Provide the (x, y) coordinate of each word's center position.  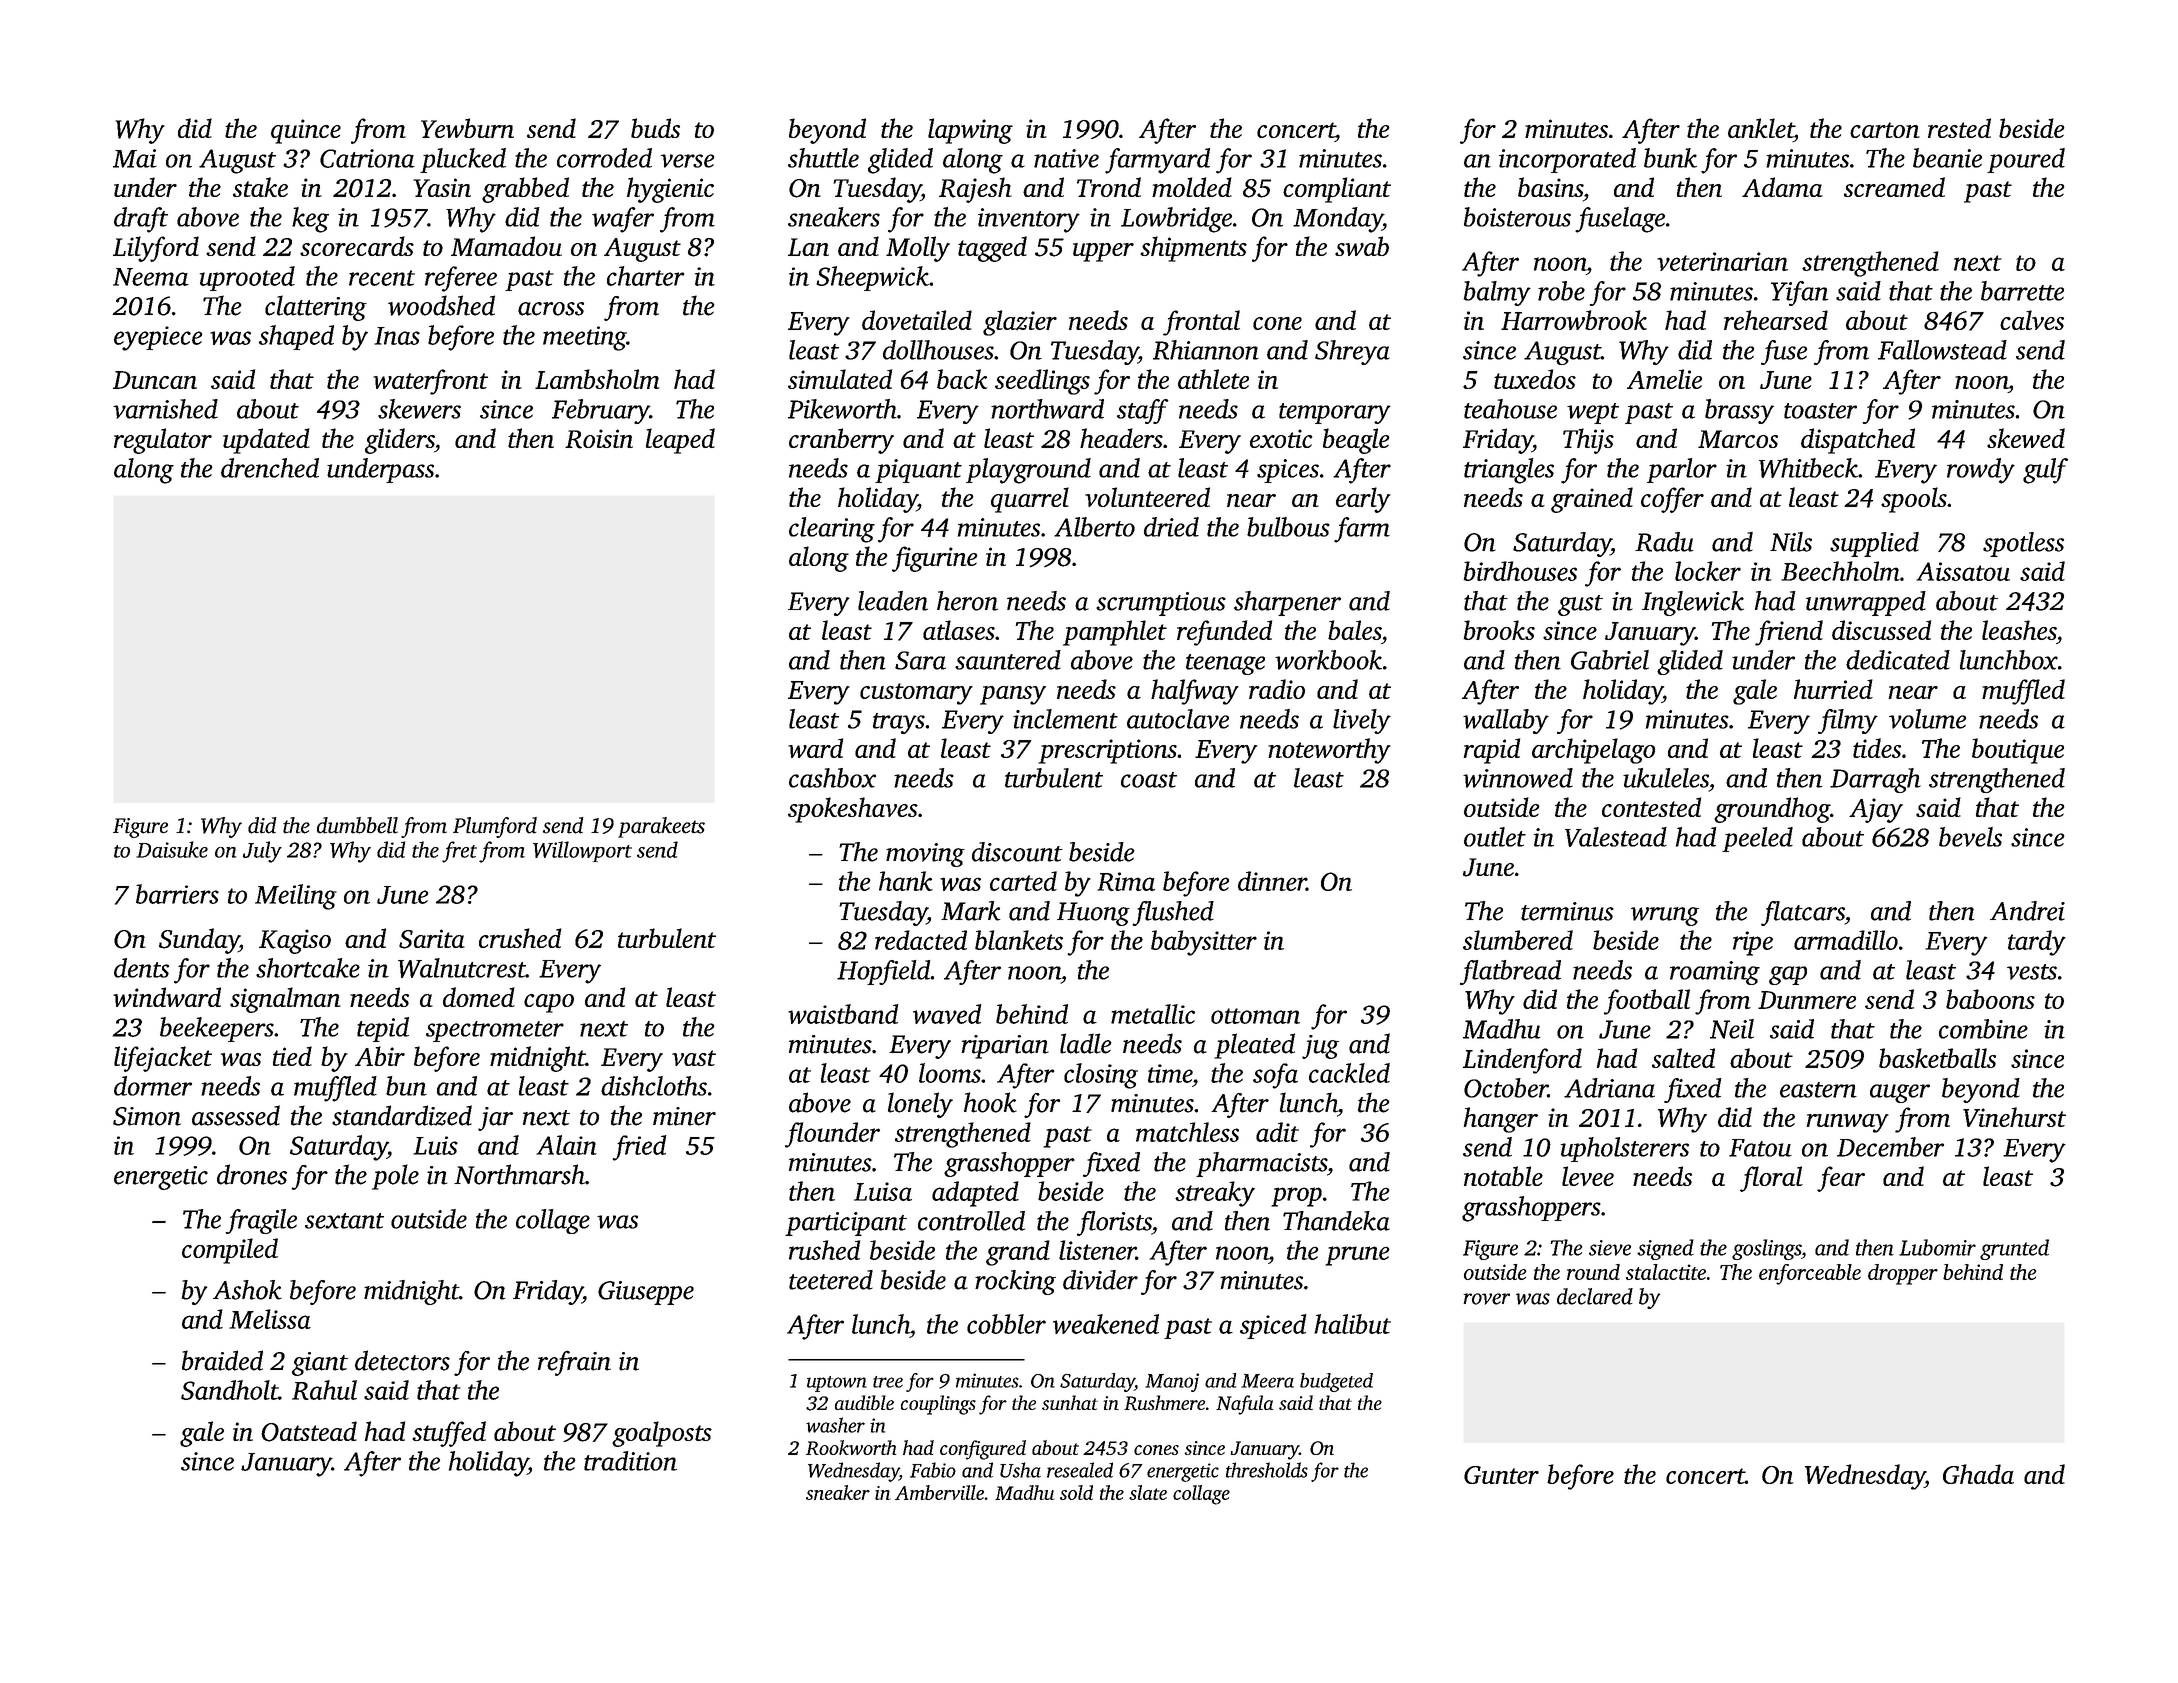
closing (1101, 1076)
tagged (992, 249)
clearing (832, 530)
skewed (2026, 438)
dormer (153, 1086)
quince (306, 131)
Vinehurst (2014, 1117)
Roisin (599, 439)
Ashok (247, 1290)
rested (1959, 128)
